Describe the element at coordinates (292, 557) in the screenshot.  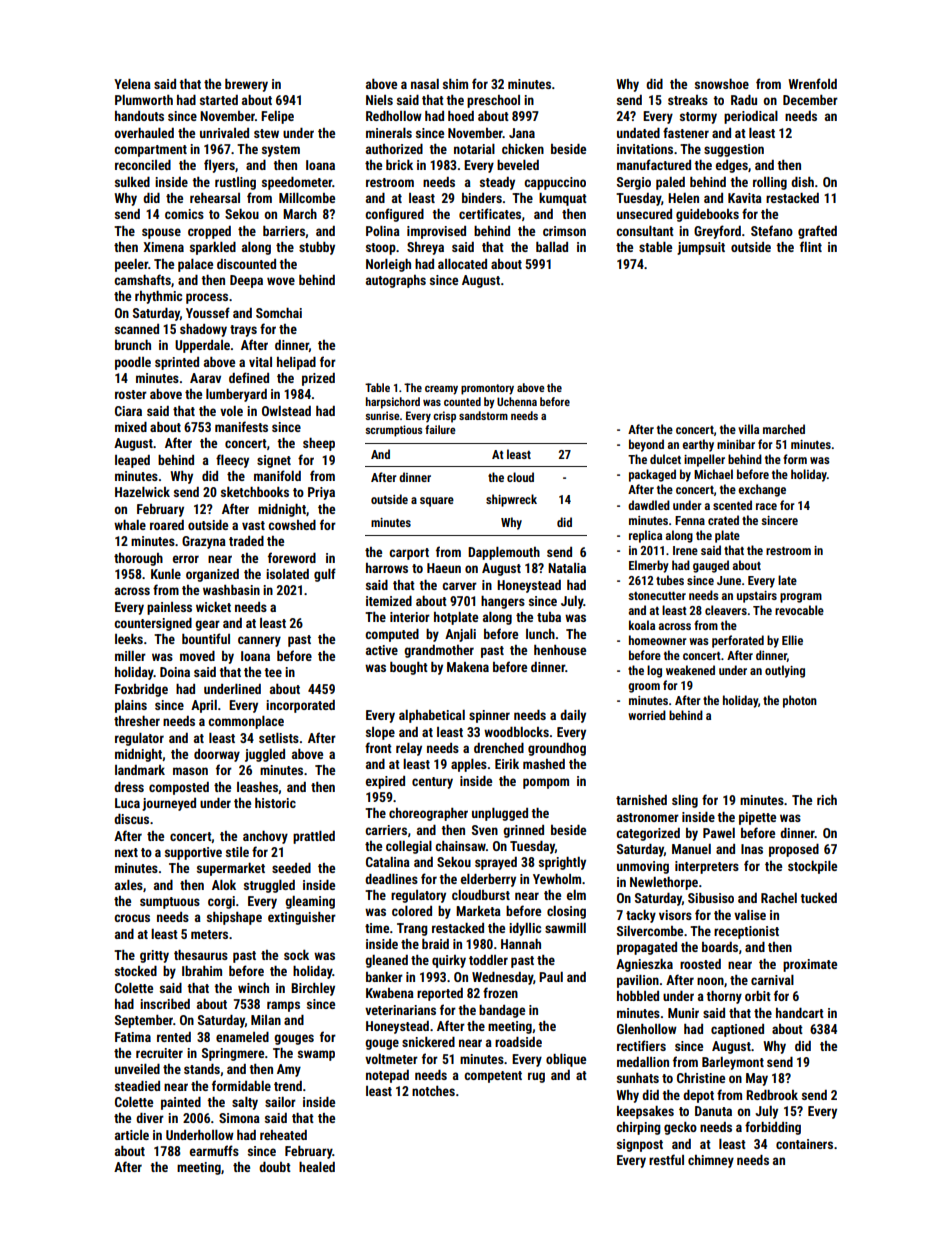
I see `foreword` at that location.
